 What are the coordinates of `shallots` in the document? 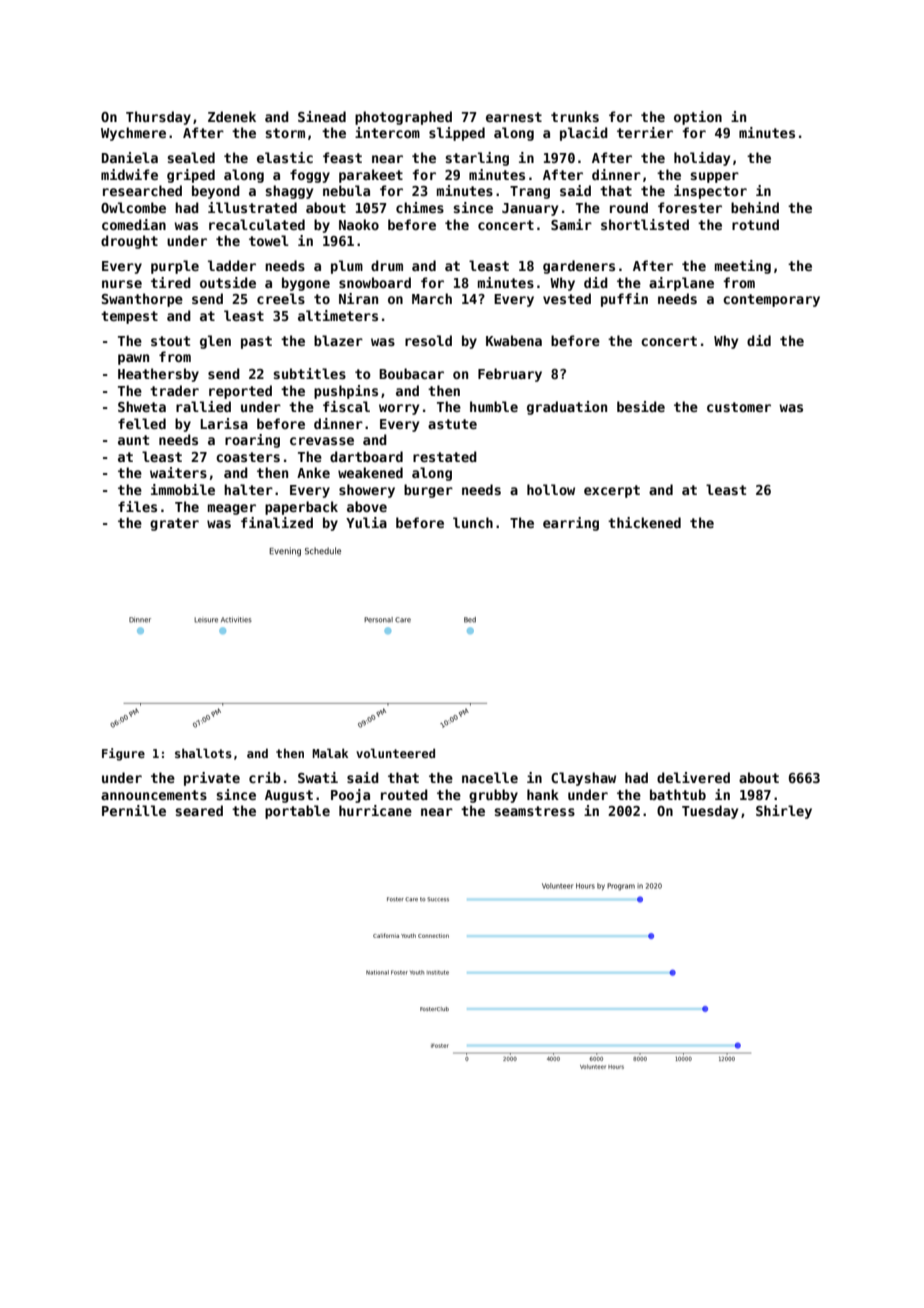 It's located at (203, 753).
